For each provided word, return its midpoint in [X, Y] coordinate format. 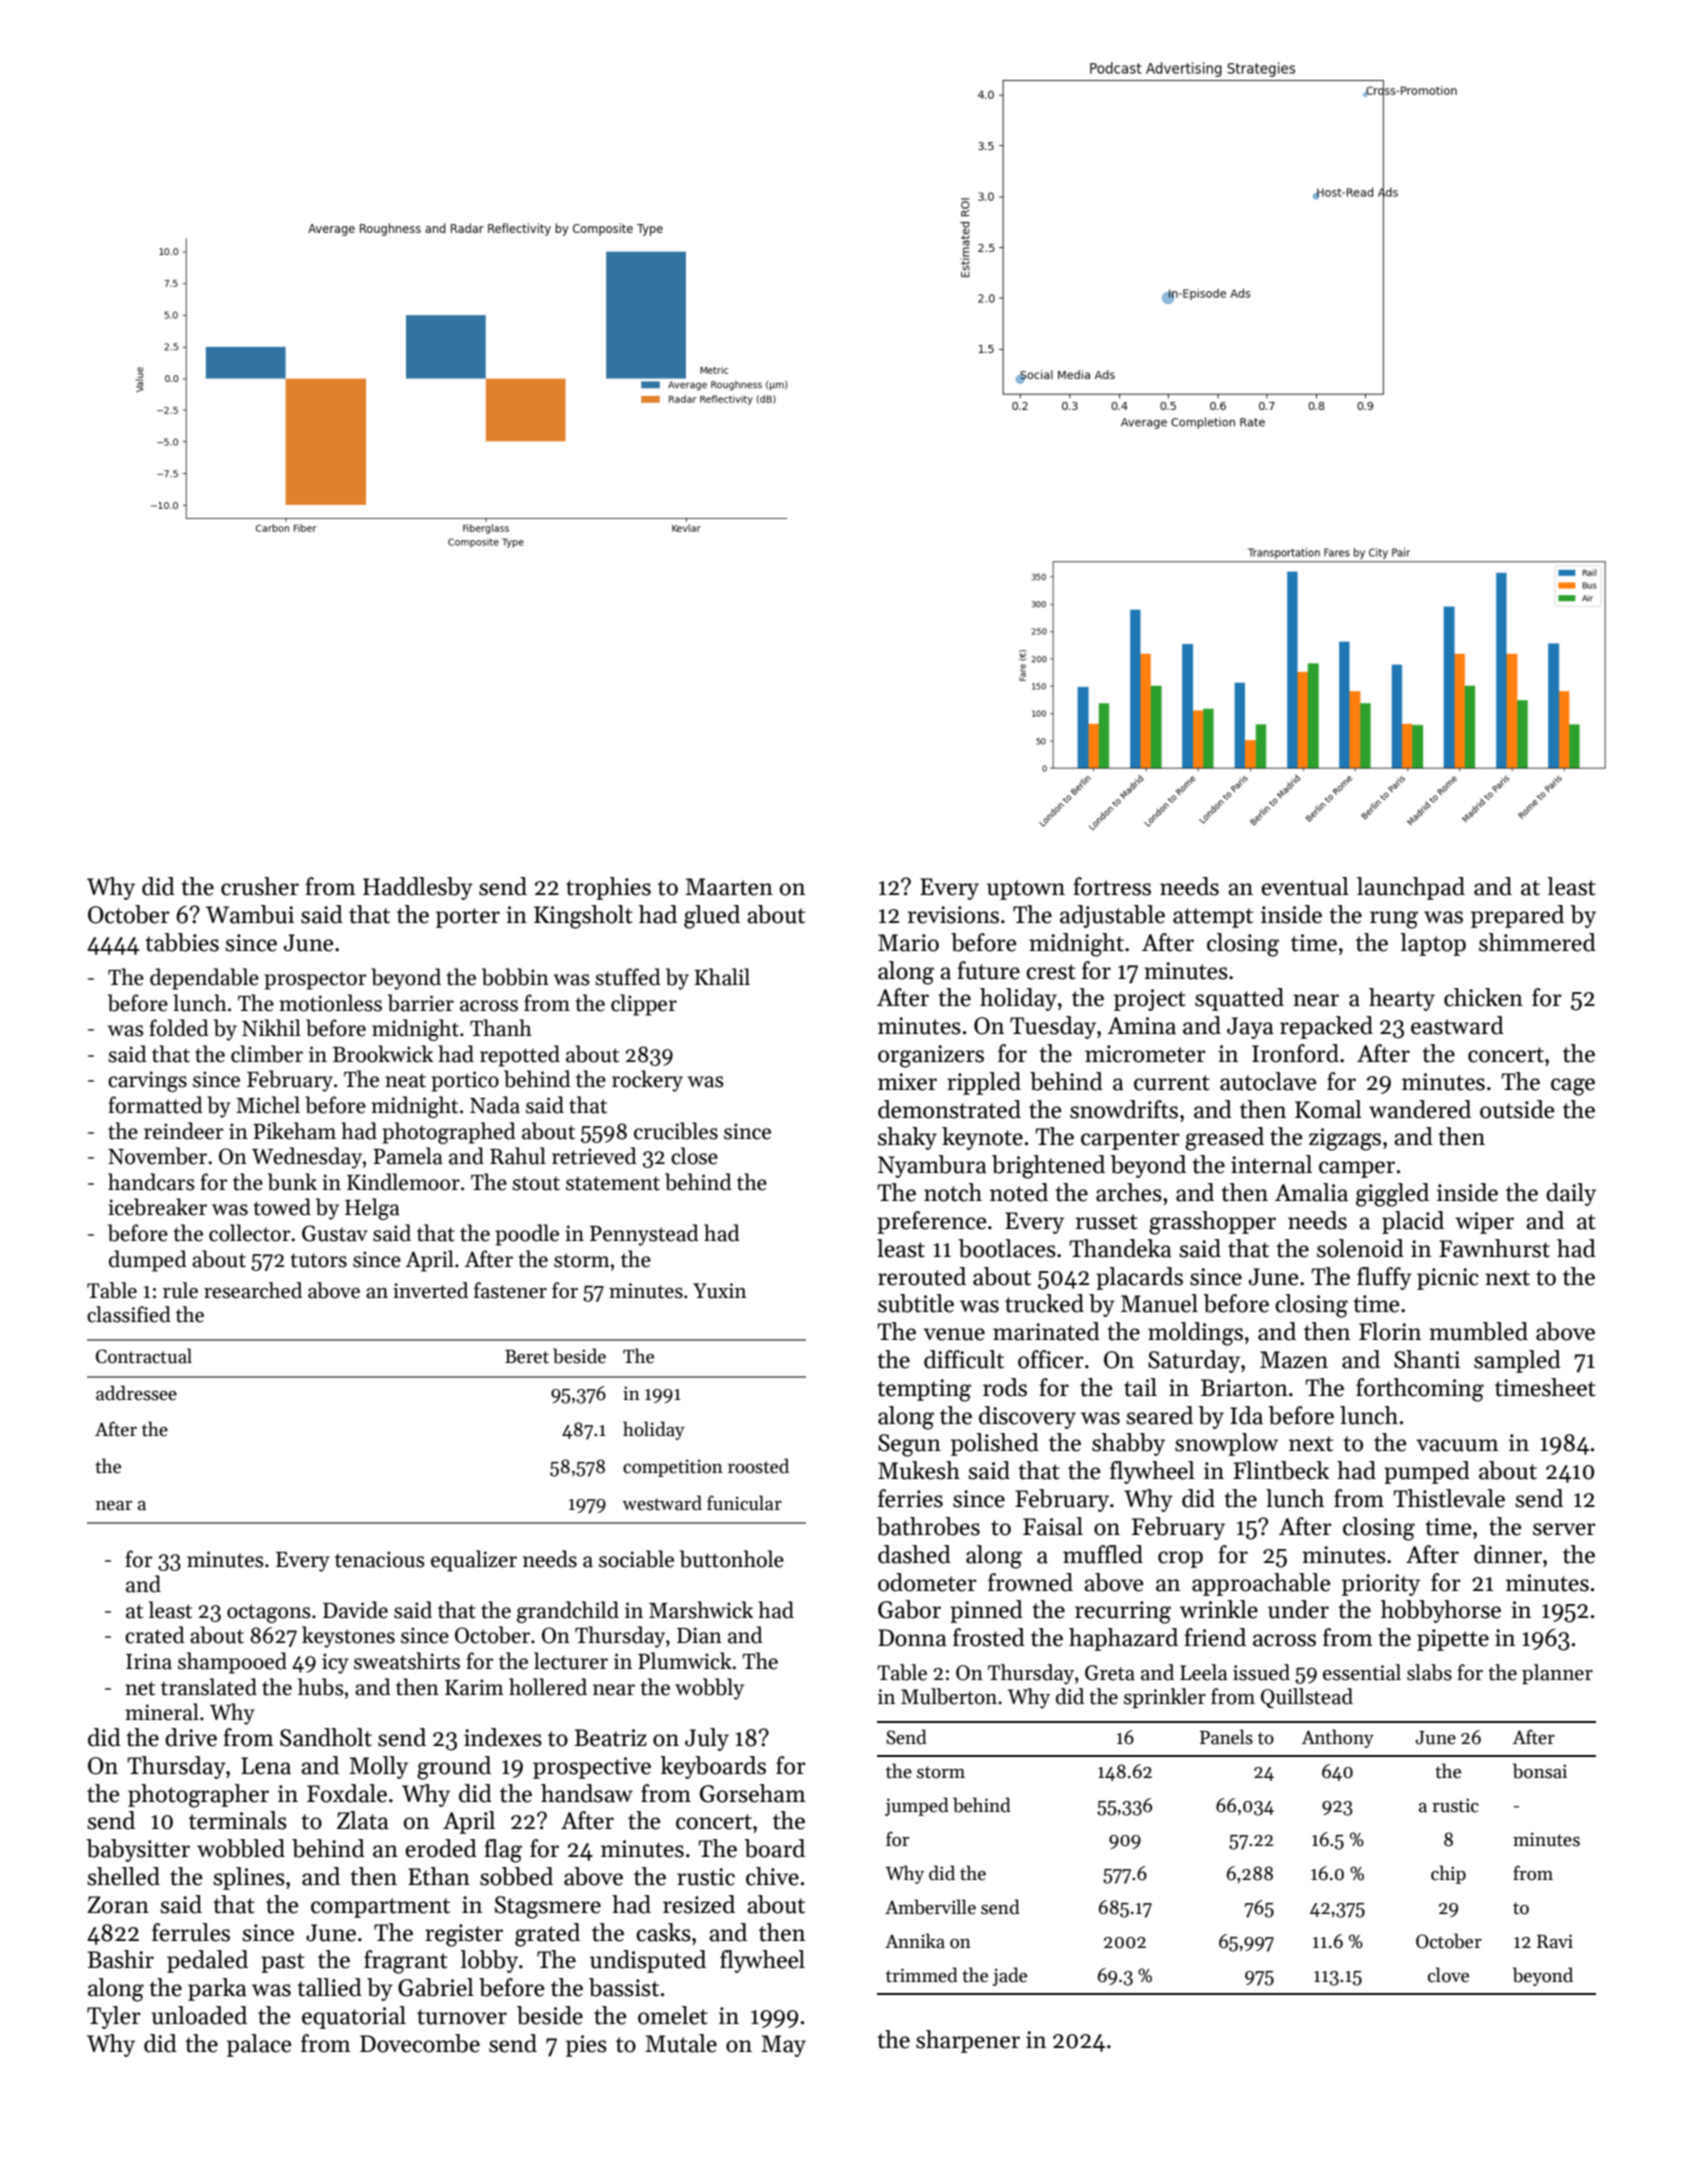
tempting [924, 1390]
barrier [421, 1003]
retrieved [594, 1156]
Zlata [363, 1820]
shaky [907, 1138]
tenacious [380, 1559]
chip [1448, 1874]
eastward [1457, 1025]
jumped [917, 1806]
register [464, 1935]
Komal [1328, 1109]
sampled [1517, 1361]
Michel [268, 1105]
